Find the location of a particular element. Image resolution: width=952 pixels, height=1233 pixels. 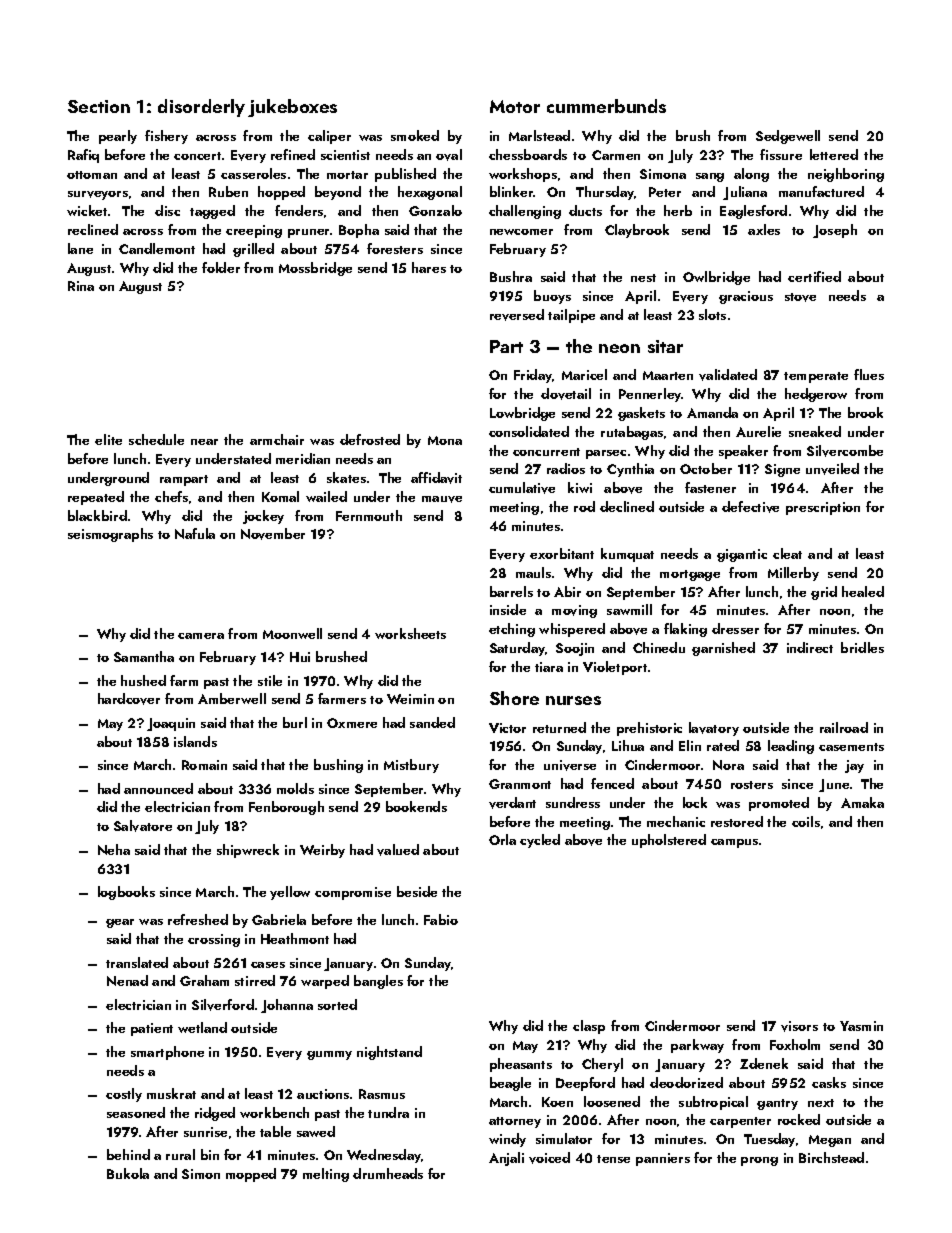

Yasmin is located at coordinates (861, 1026).
